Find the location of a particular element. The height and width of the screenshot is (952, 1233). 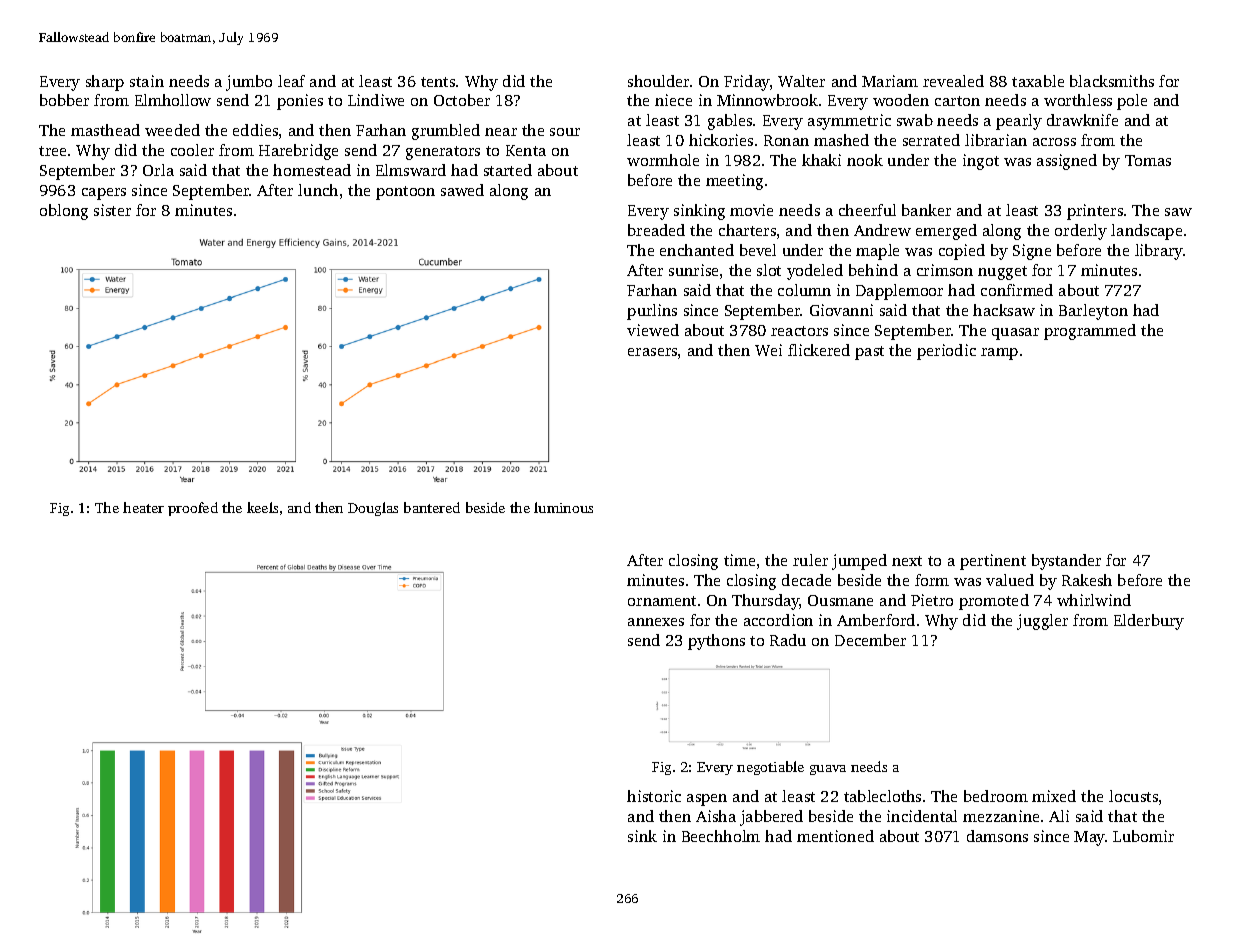

Rakesh is located at coordinates (1087, 580).
